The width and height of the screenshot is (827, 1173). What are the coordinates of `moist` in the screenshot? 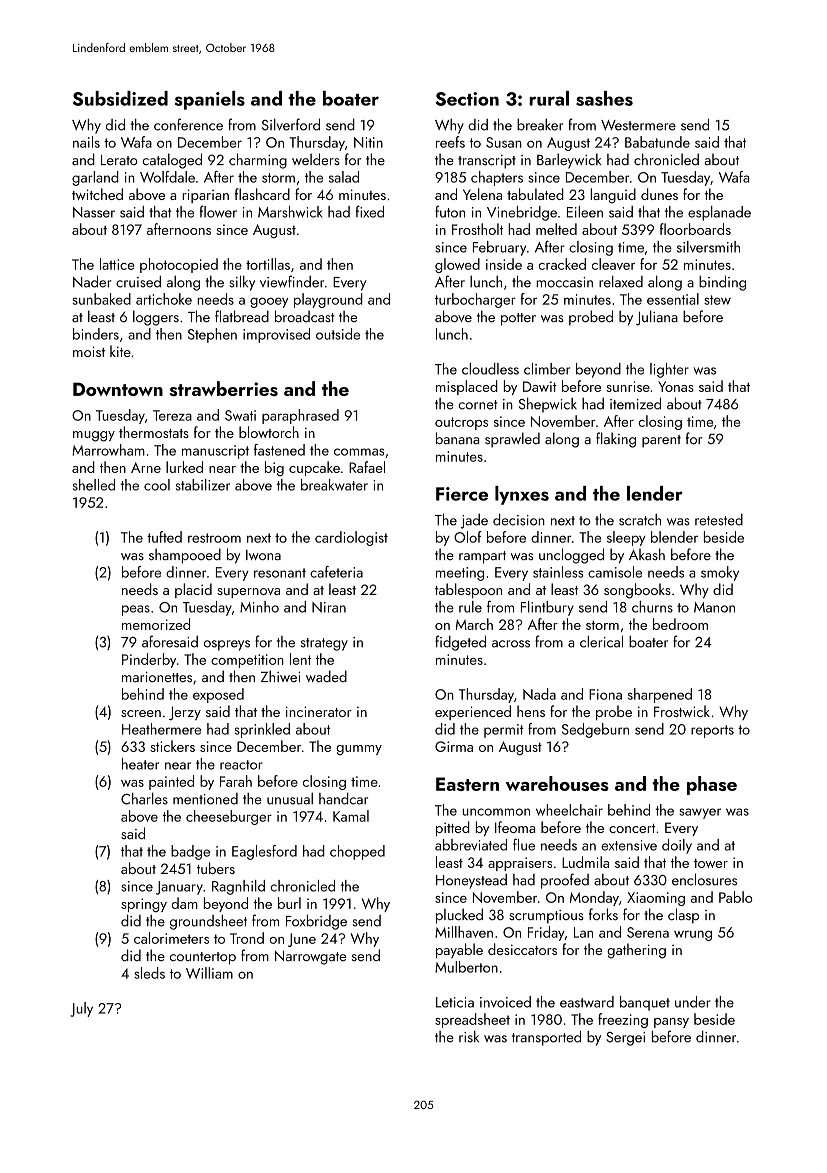 It's located at (89, 351).
